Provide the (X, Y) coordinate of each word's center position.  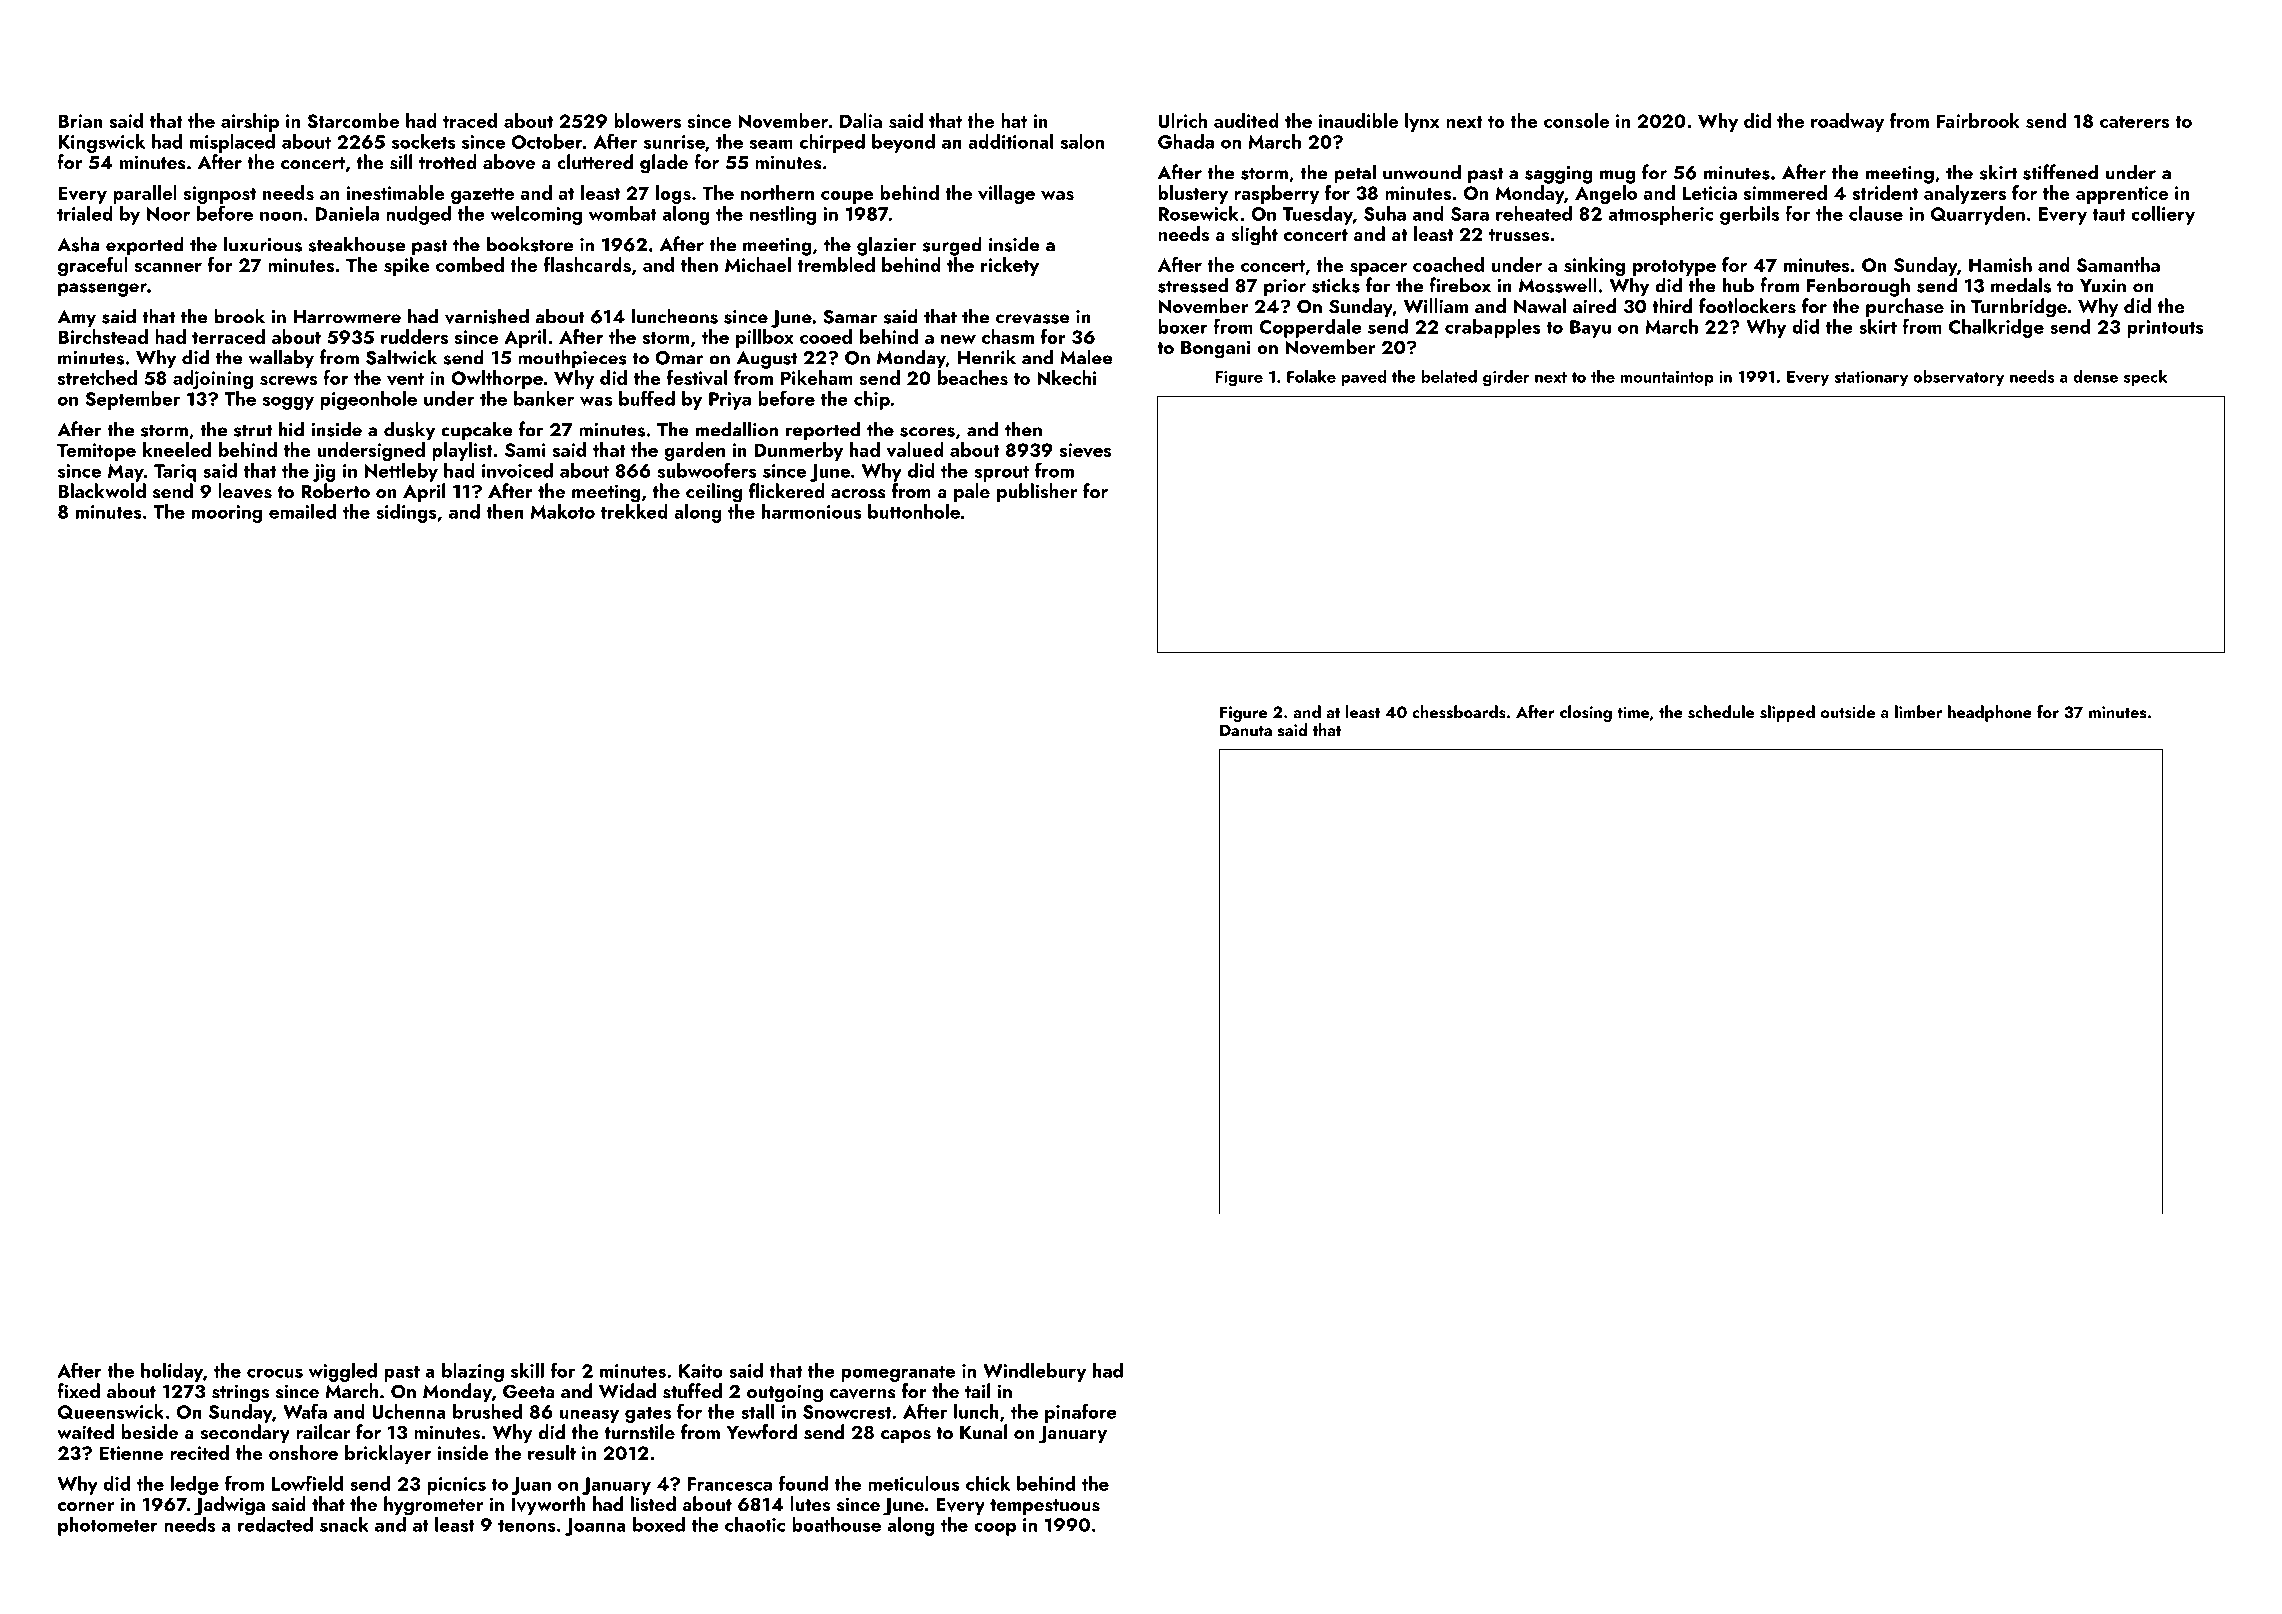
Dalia (861, 120)
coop (995, 1529)
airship (250, 122)
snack (344, 1524)
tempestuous (1045, 1507)
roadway (1847, 122)
